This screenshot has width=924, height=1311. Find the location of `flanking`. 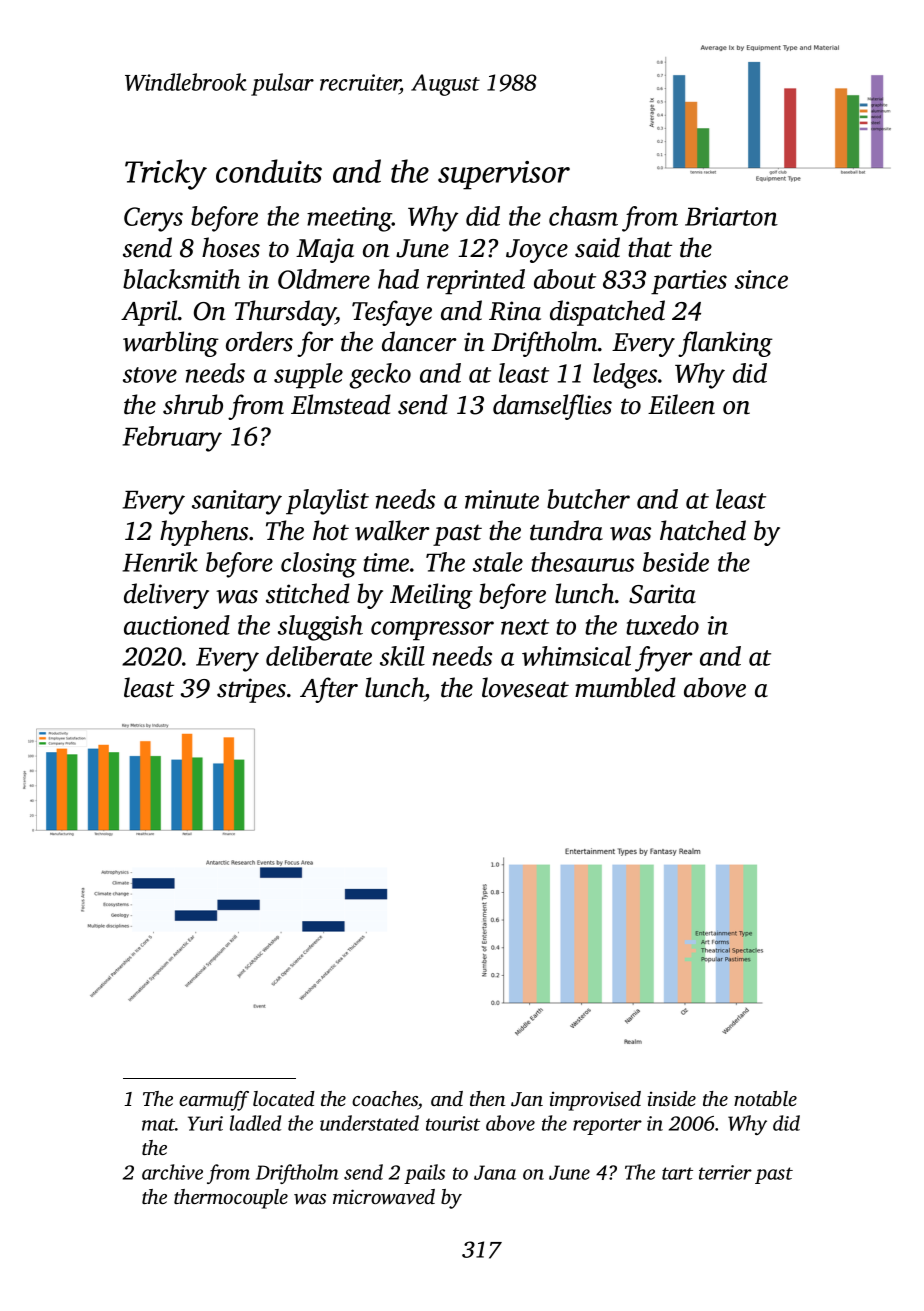

flanking is located at coordinates (725, 344).
